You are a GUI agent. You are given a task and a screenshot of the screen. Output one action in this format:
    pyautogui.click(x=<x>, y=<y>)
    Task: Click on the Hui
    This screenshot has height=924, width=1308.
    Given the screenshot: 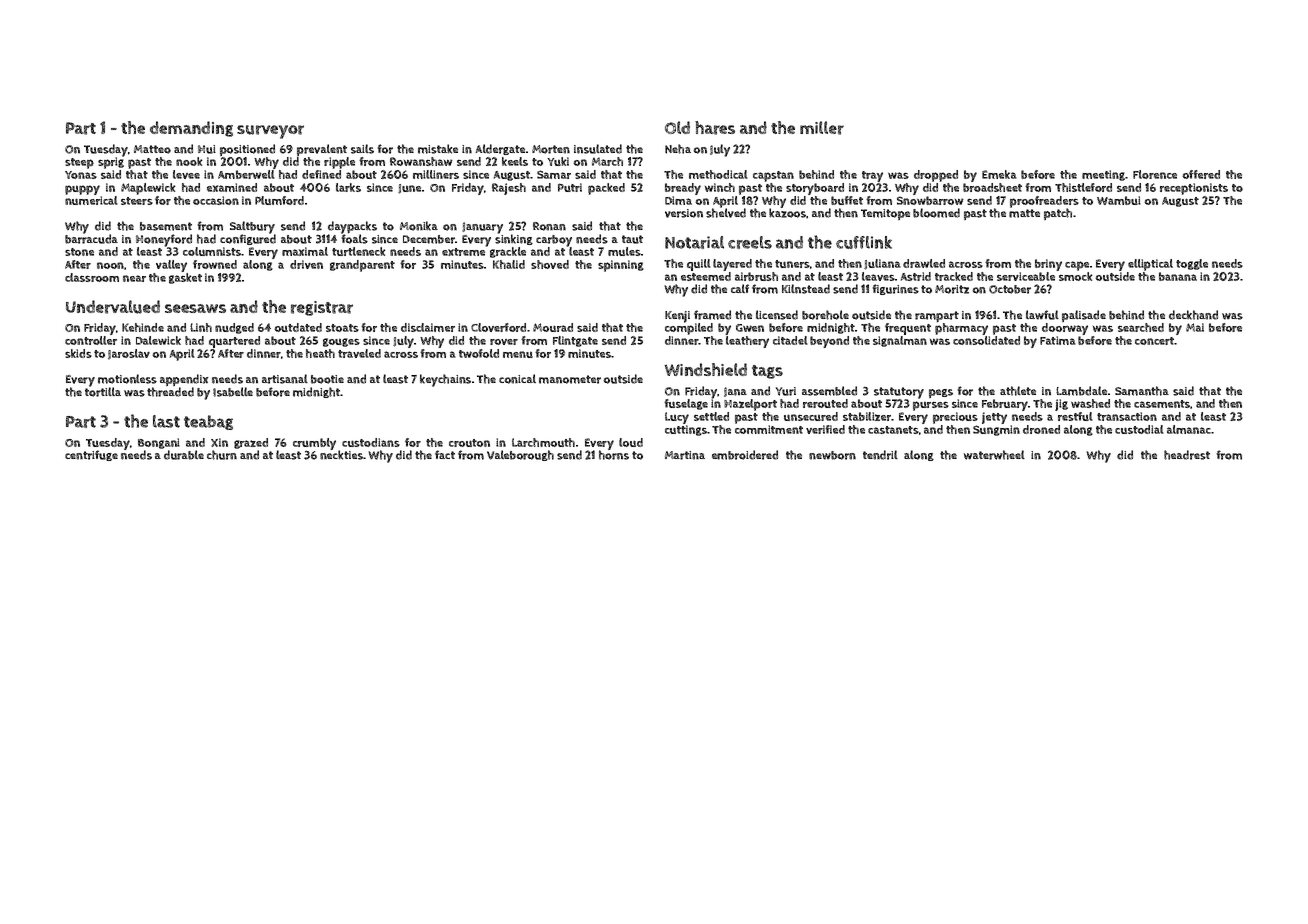 What is the action you would take?
    pyautogui.click(x=207, y=149)
